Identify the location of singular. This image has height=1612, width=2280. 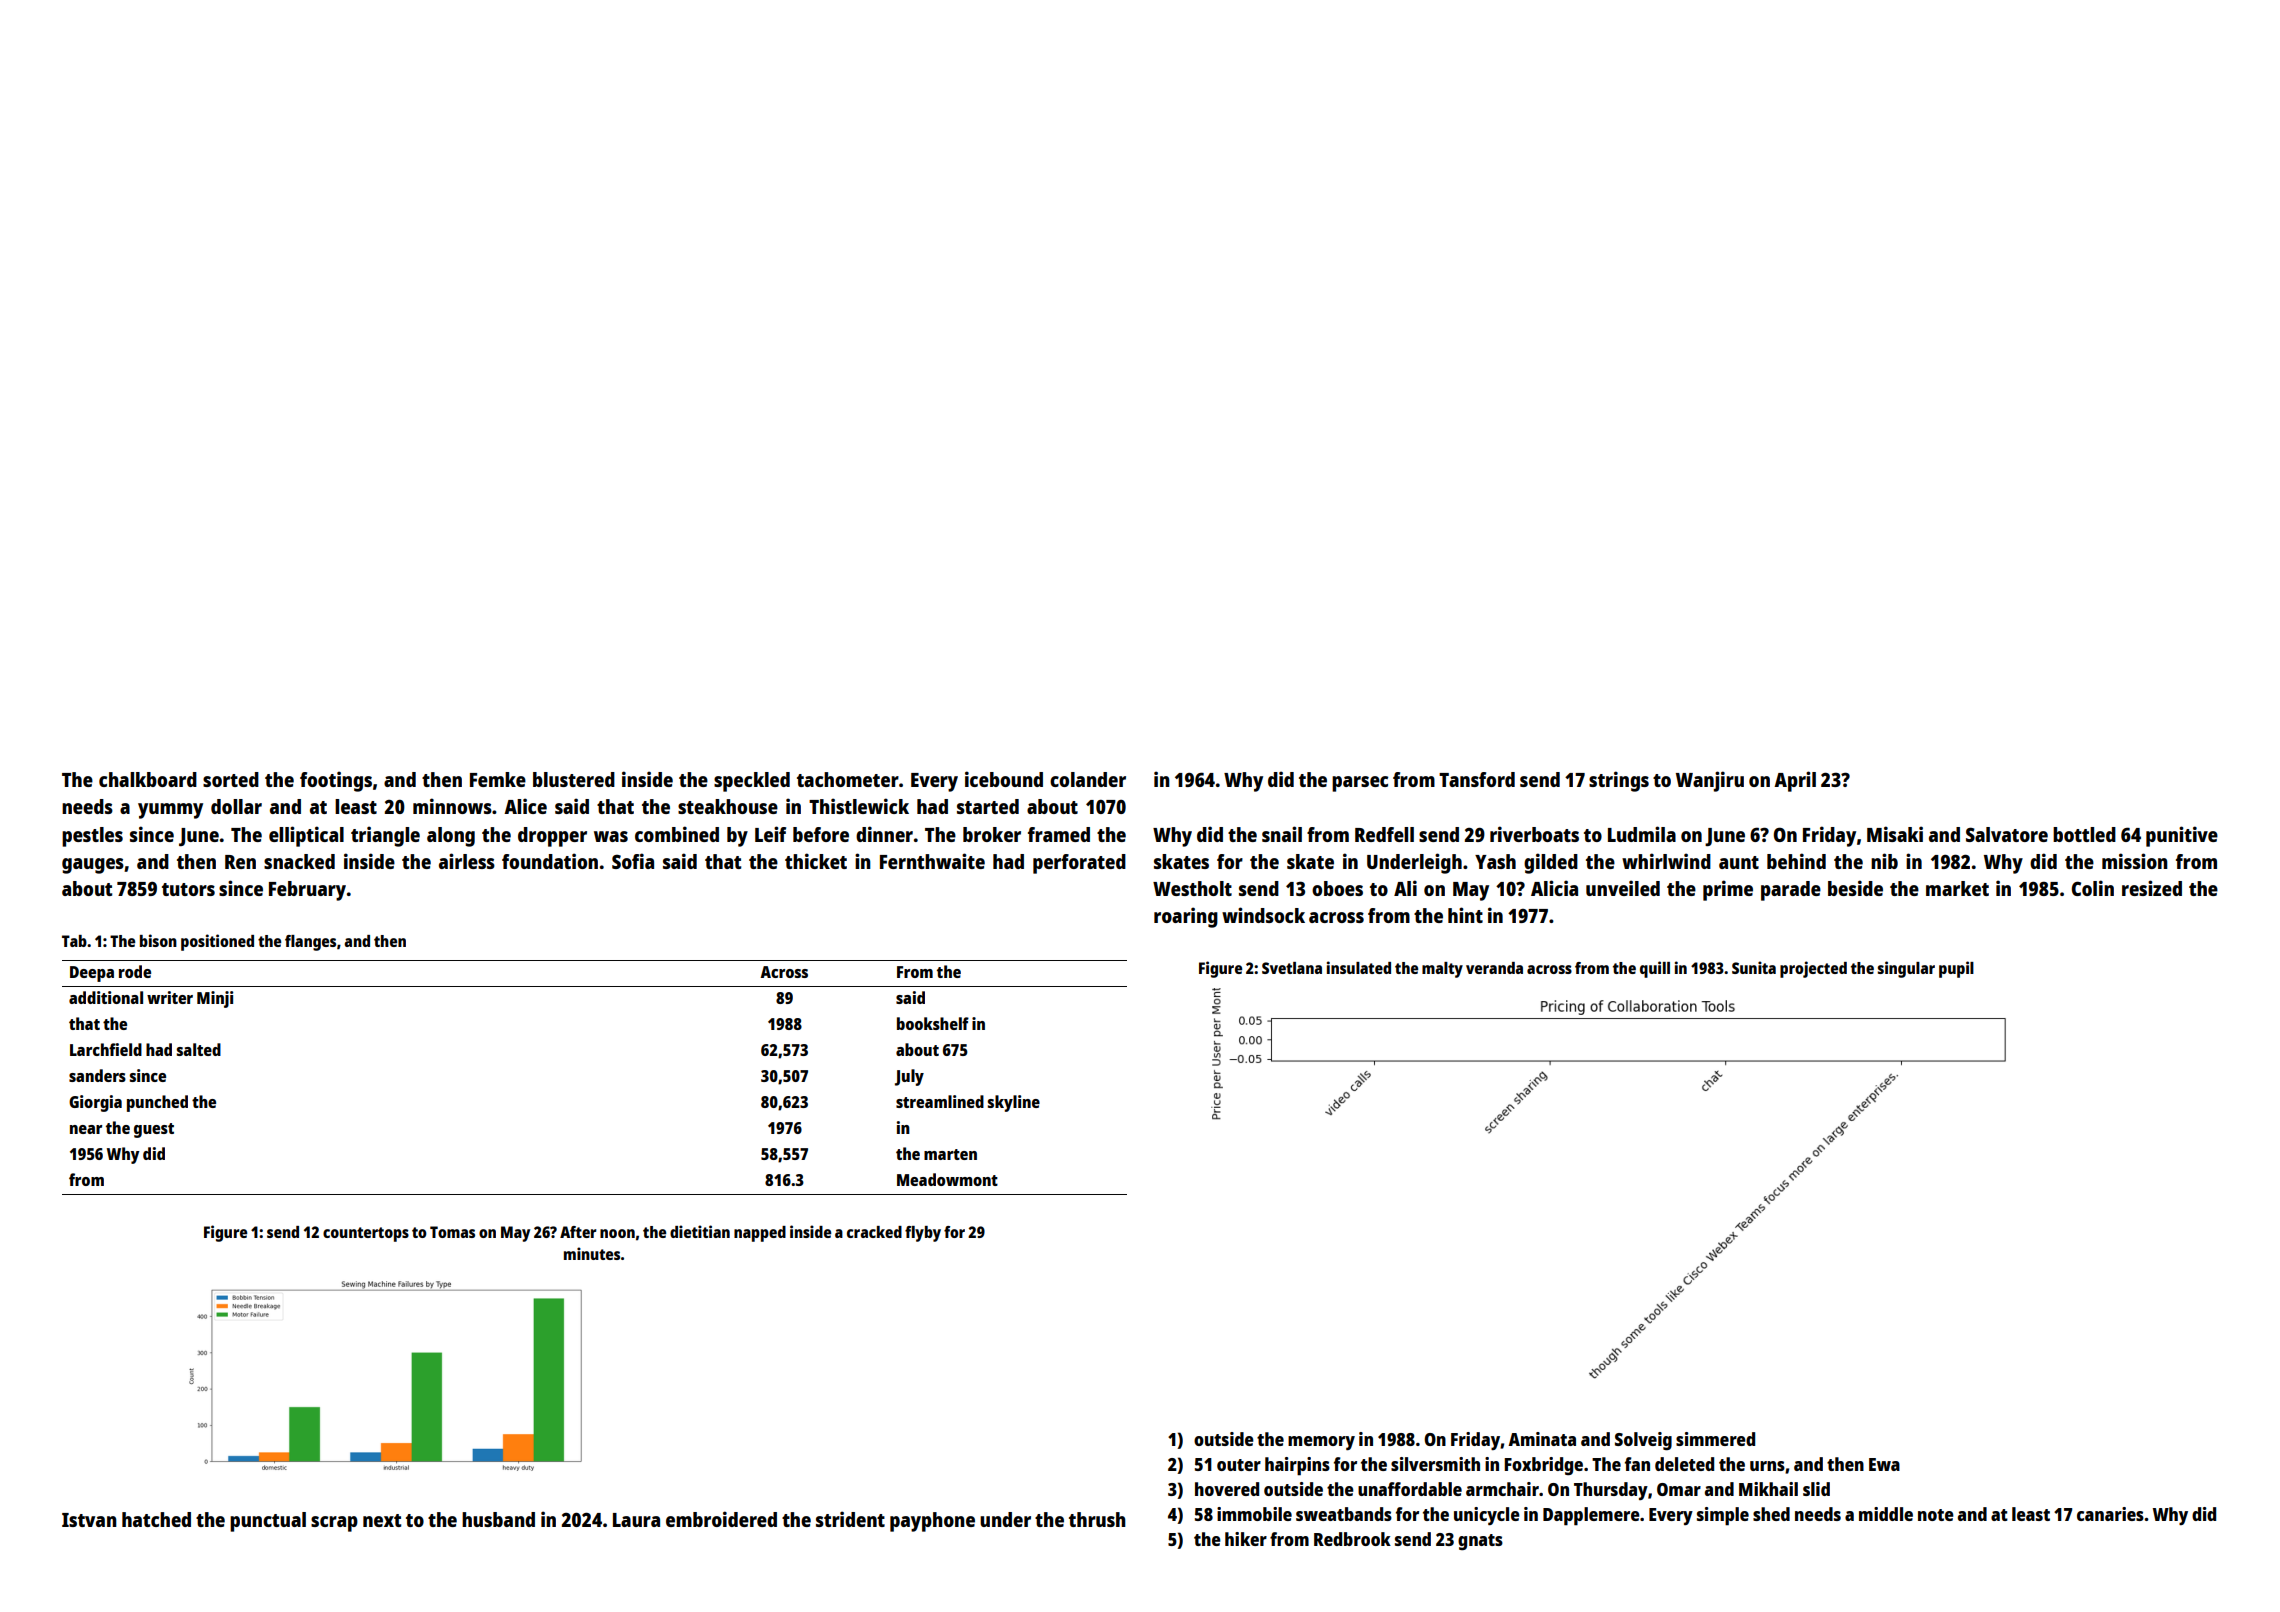
(1906, 969).
